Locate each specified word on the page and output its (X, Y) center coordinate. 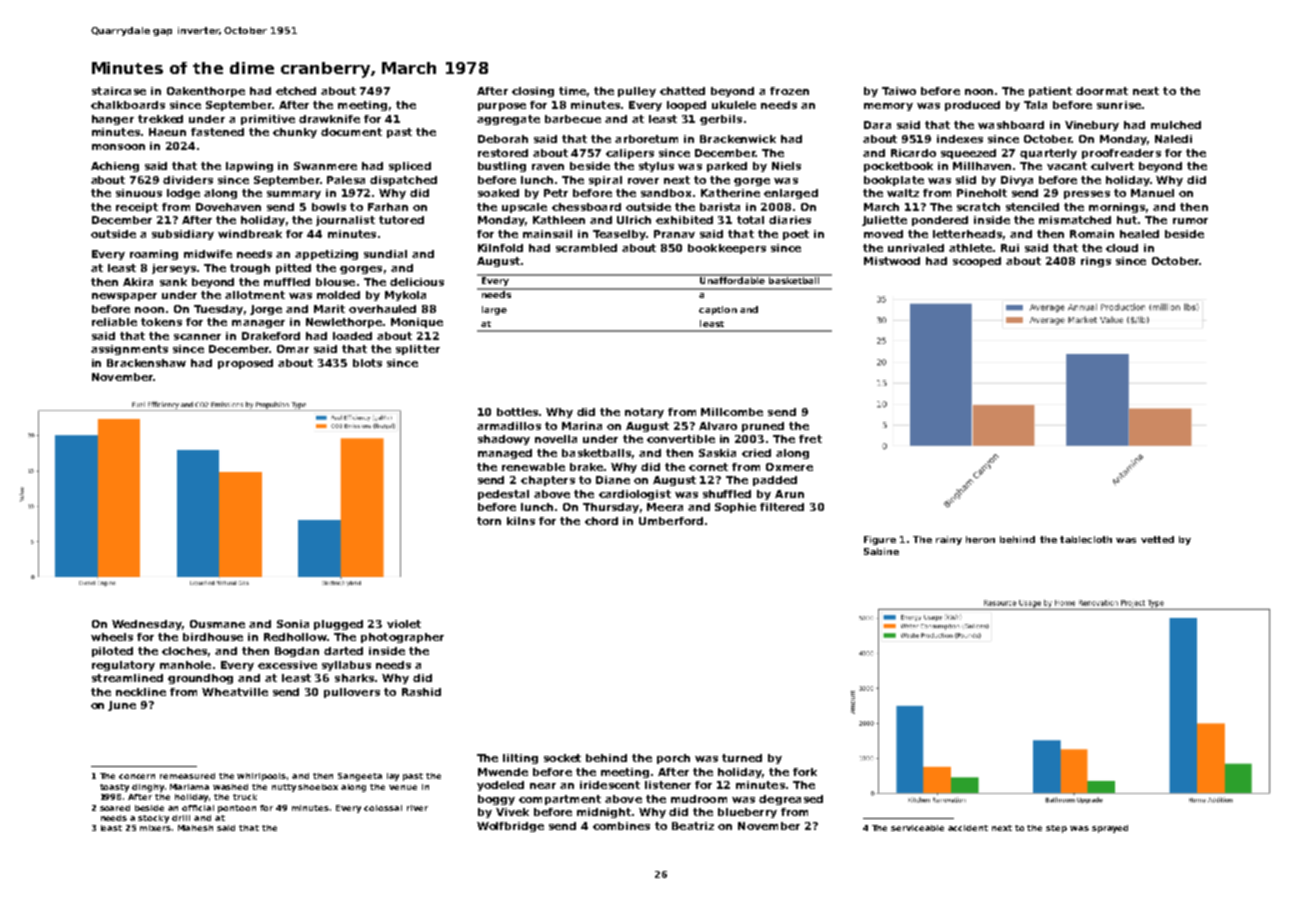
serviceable (917, 828)
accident (968, 828)
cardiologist (635, 495)
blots (367, 363)
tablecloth (1086, 539)
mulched (1176, 125)
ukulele (734, 105)
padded (775, 481)
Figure (880, 540)
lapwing (249, 167)
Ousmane (217, 624)
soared (115, 808)
